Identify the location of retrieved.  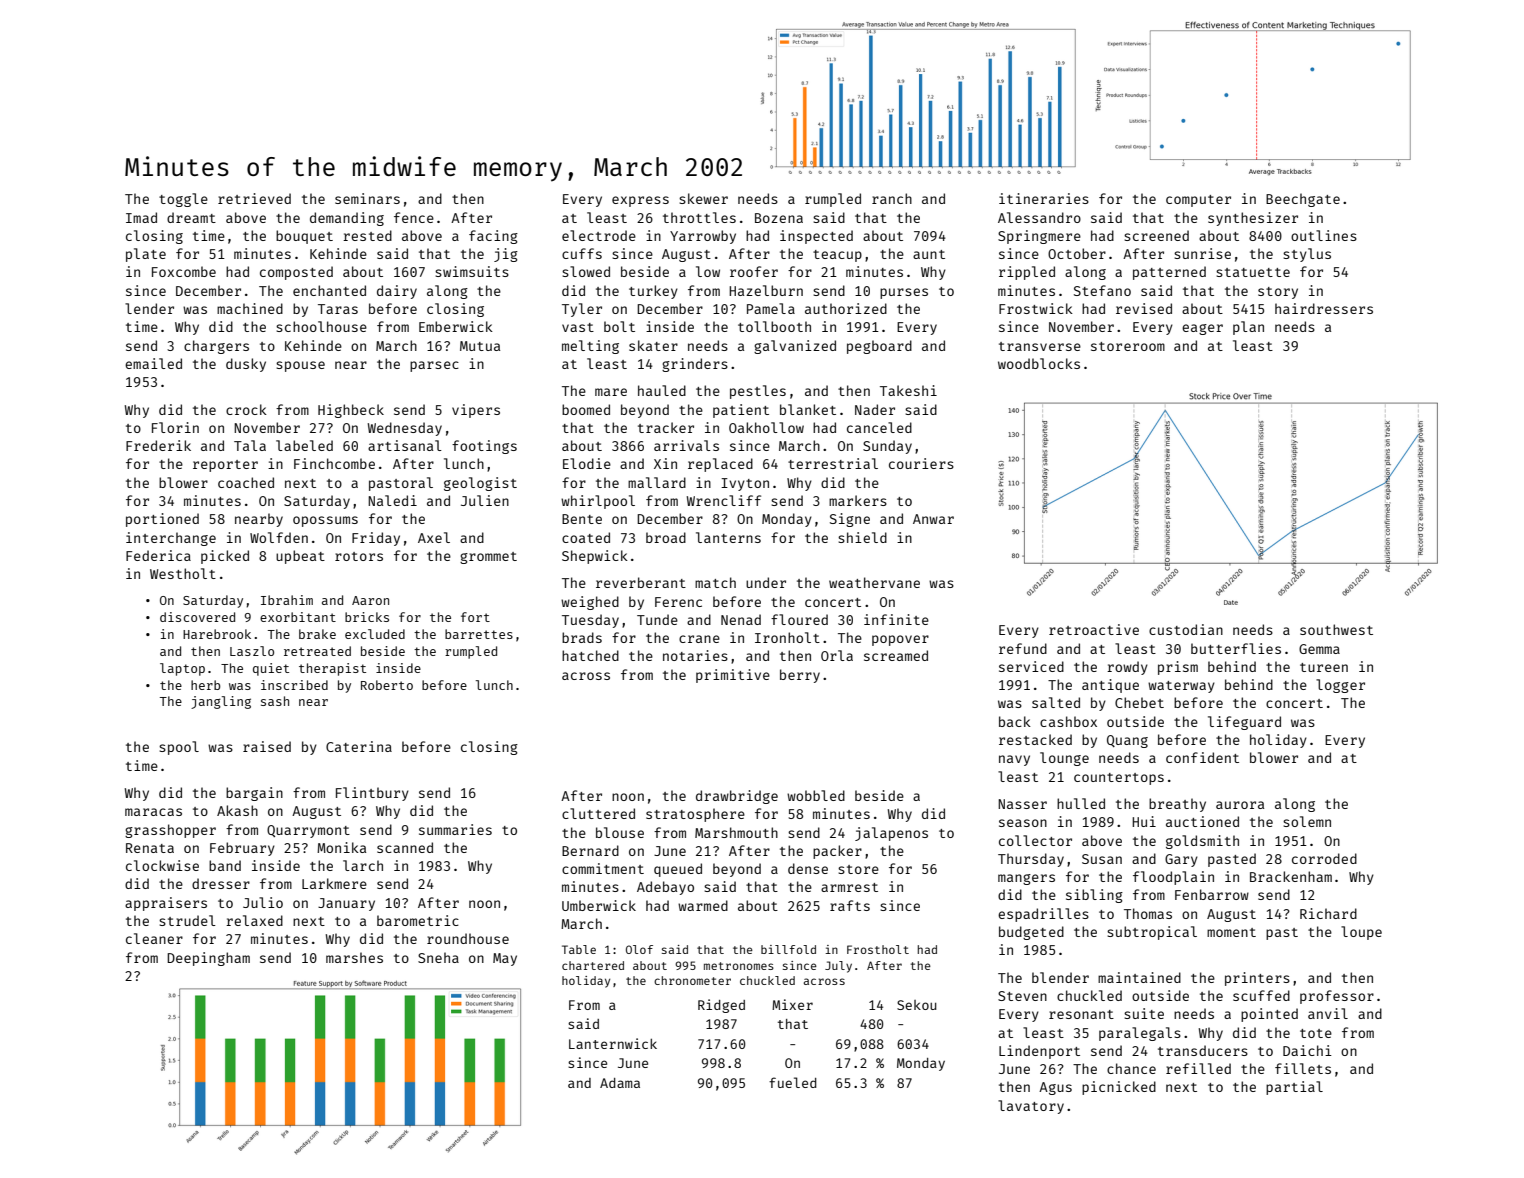
(254, 198).
